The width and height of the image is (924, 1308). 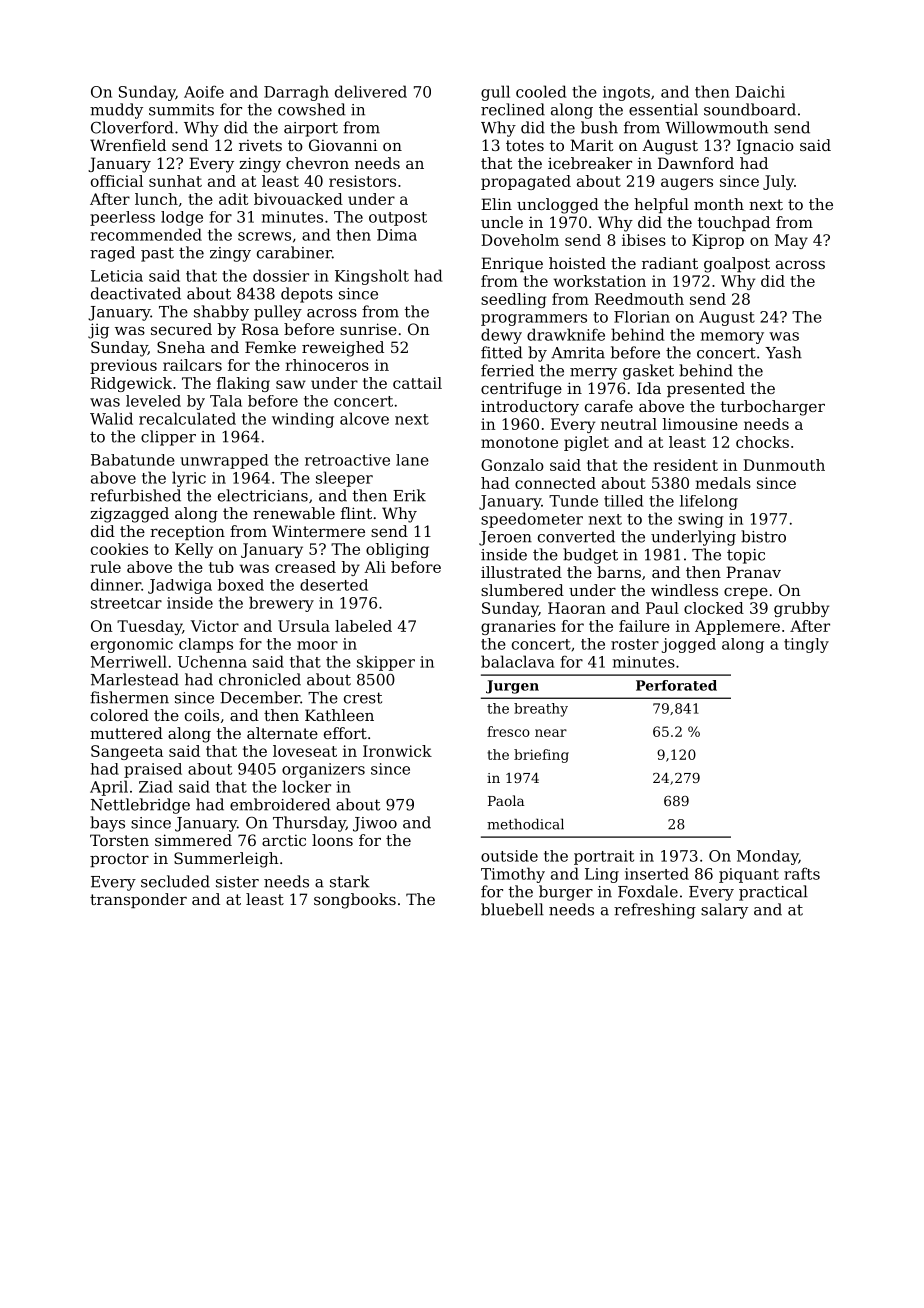 What do you see at coordinates (496, 204) in the image?
I see `Elin` at bounding box center [496, 204].
